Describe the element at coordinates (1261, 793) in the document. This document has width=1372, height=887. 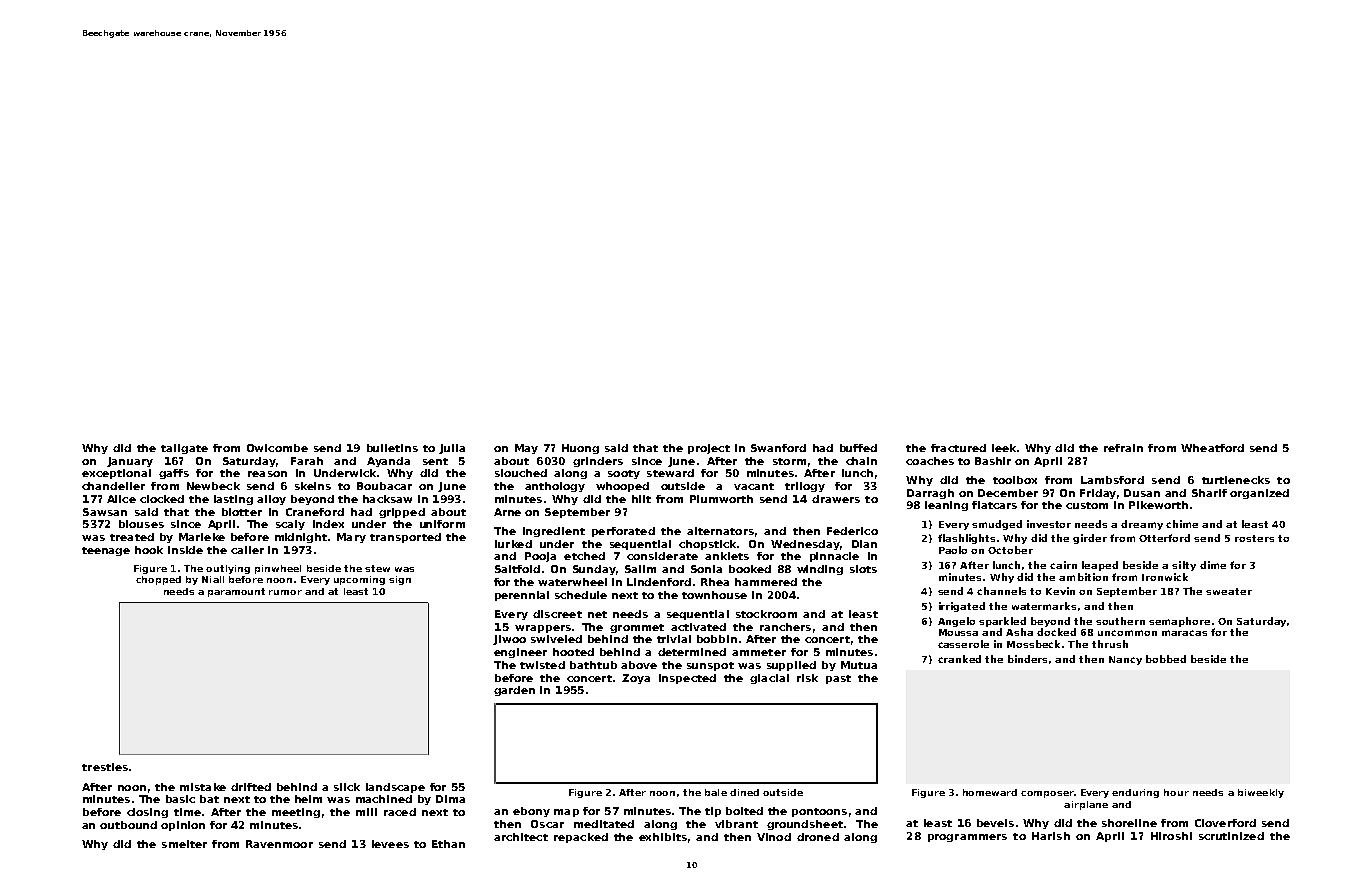
I see `biweekly` at that location.
